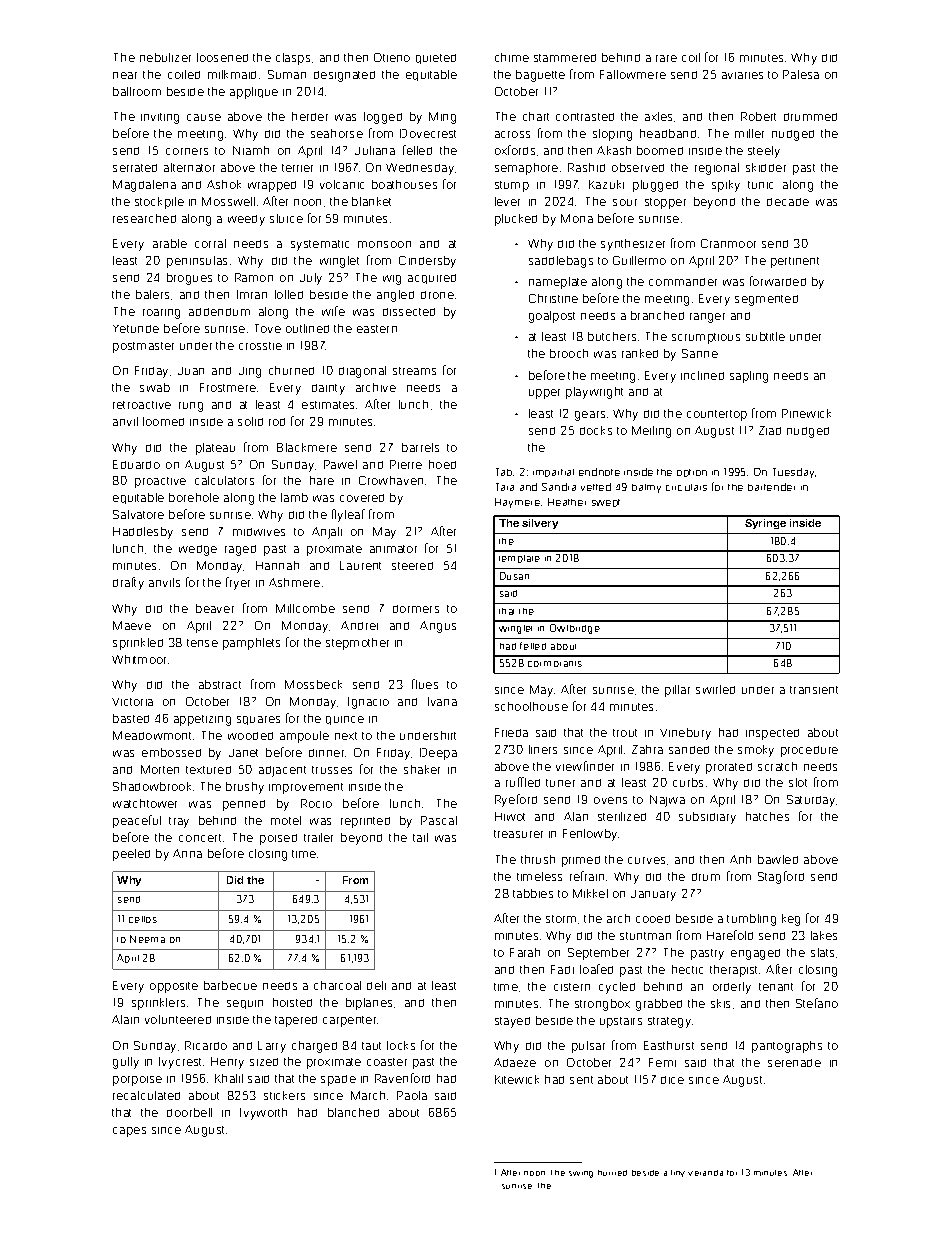 The height and width of the screenshot is (1233, 952). What do you see at coordinates (633, 245) in the screenshot?
I see `synthesizer` at bounding box center [633, 245].
